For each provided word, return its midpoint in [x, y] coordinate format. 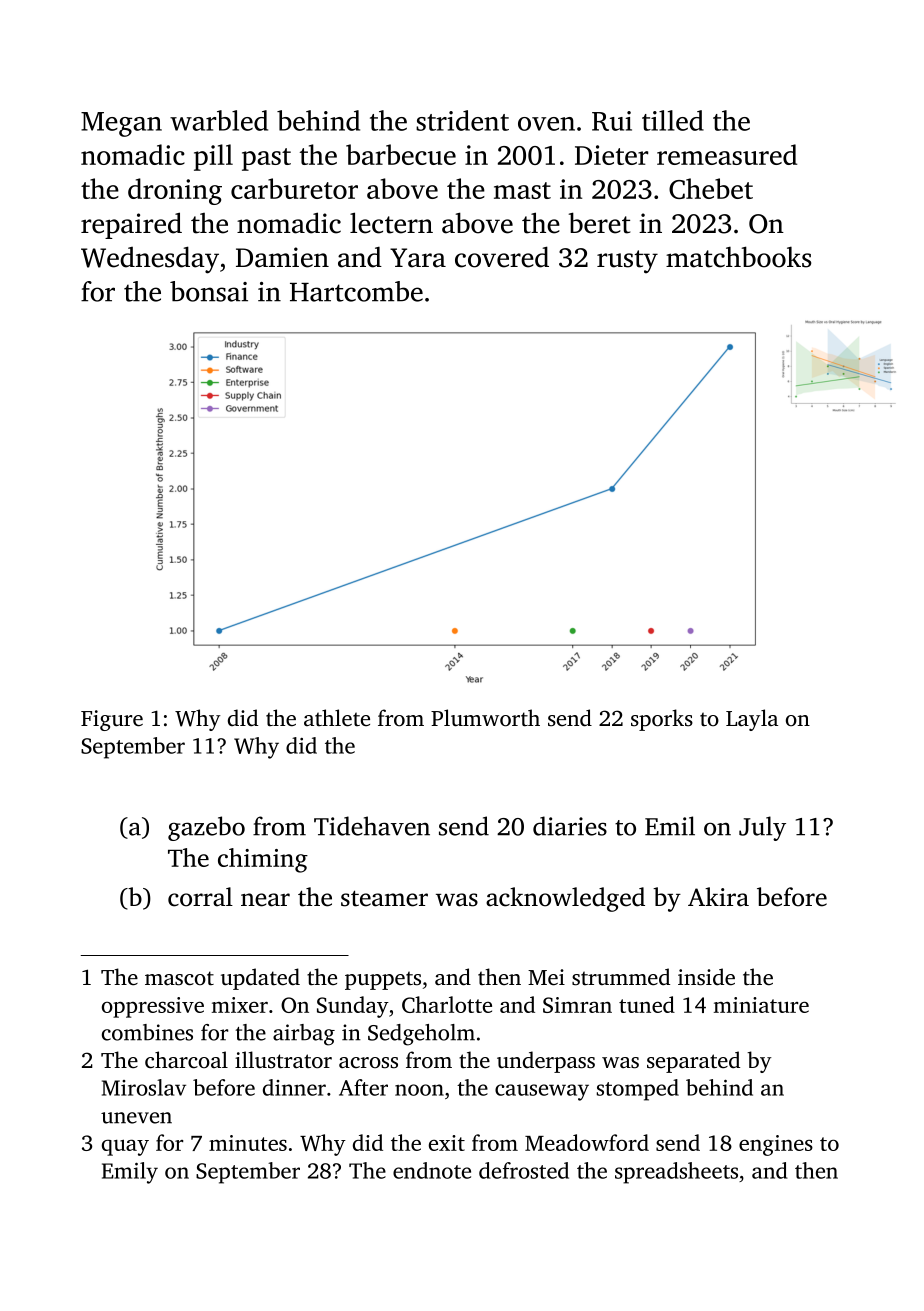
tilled [673, 120]
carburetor [294, 188]
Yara [418, 258]
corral [200, 897]
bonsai [209, 291]
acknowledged [565, 899]
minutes [248, 1143]
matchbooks [738, 257]
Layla [752, 720]
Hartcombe [356, 291]
